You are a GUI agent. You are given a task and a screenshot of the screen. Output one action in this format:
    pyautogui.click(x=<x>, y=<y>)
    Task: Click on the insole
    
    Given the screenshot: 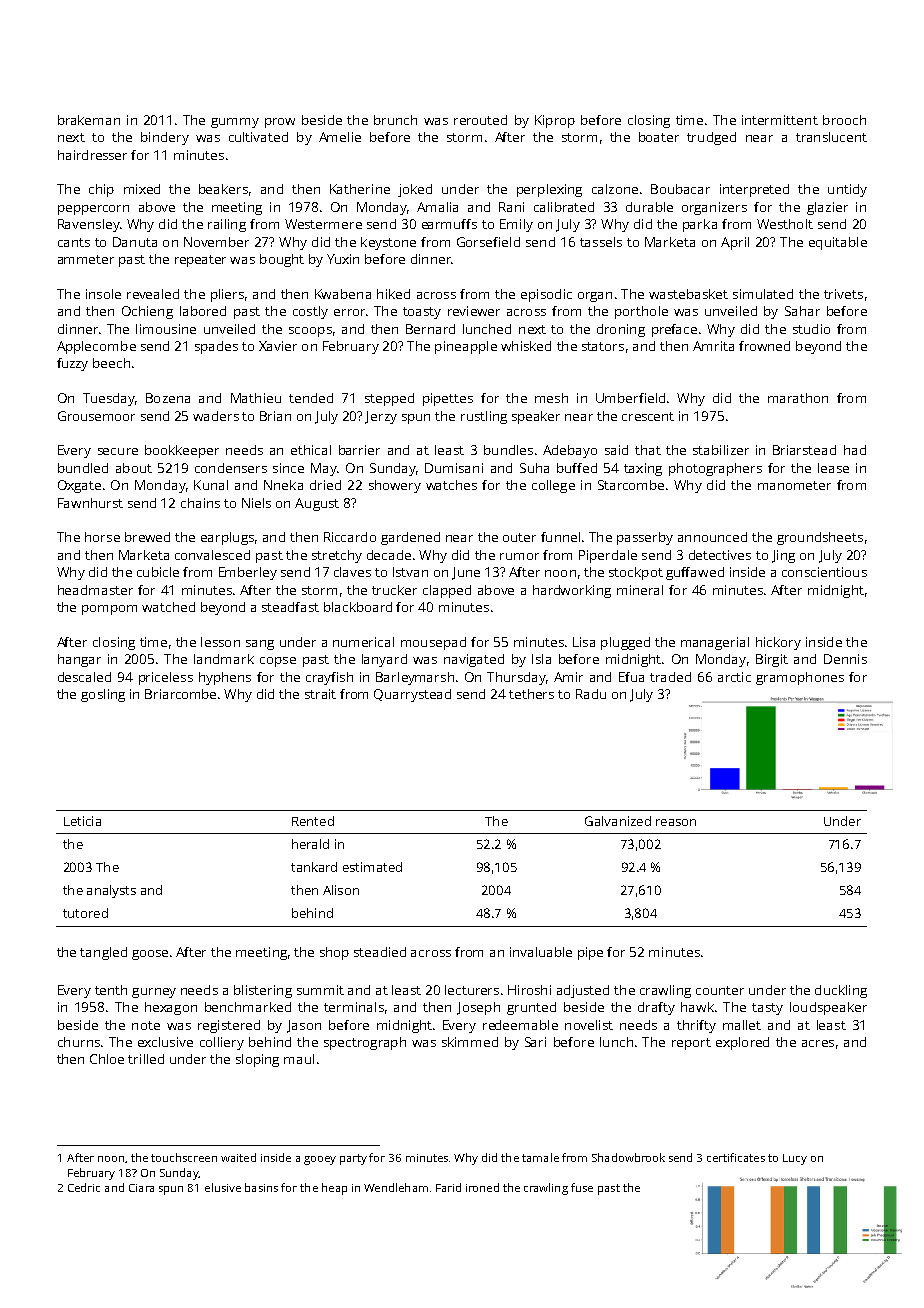 What is the action you would take?
    pyautogui.click(x=103, y=294)
